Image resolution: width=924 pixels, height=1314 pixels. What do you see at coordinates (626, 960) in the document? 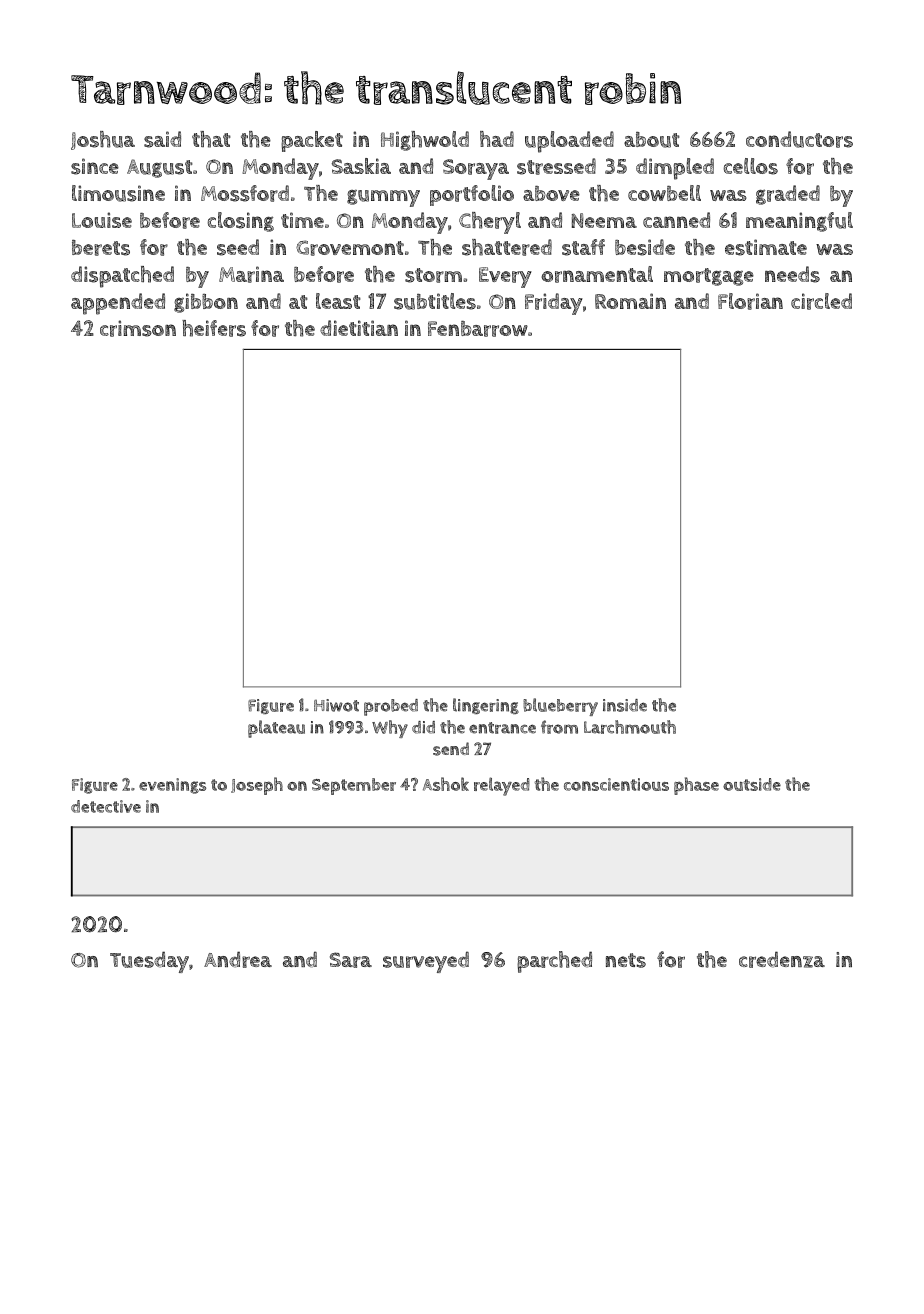
I see `nets` at bounding box center [626, 960].
